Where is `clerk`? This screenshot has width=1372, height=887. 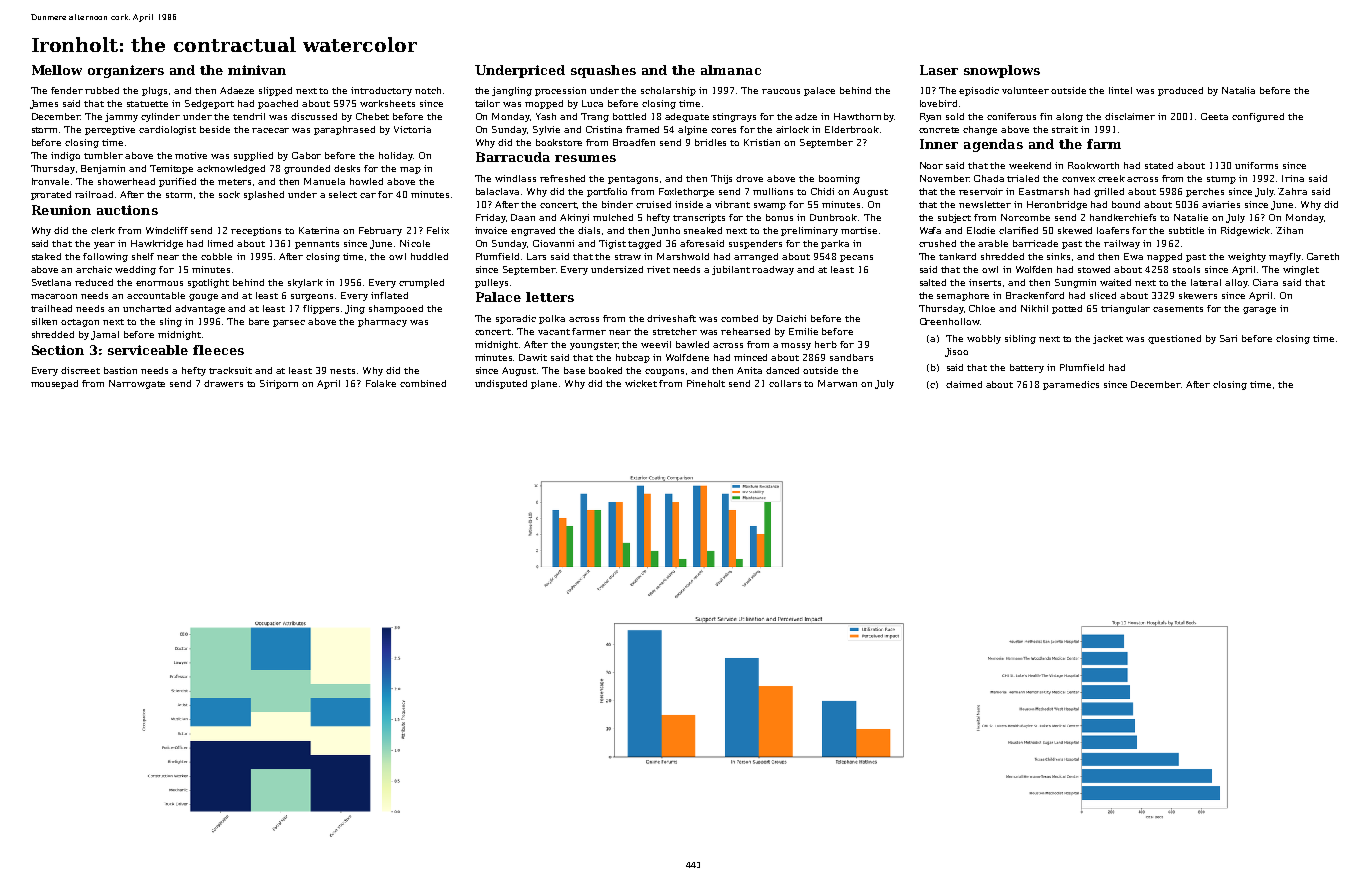 clerk is located at coordinates (103, 230).
